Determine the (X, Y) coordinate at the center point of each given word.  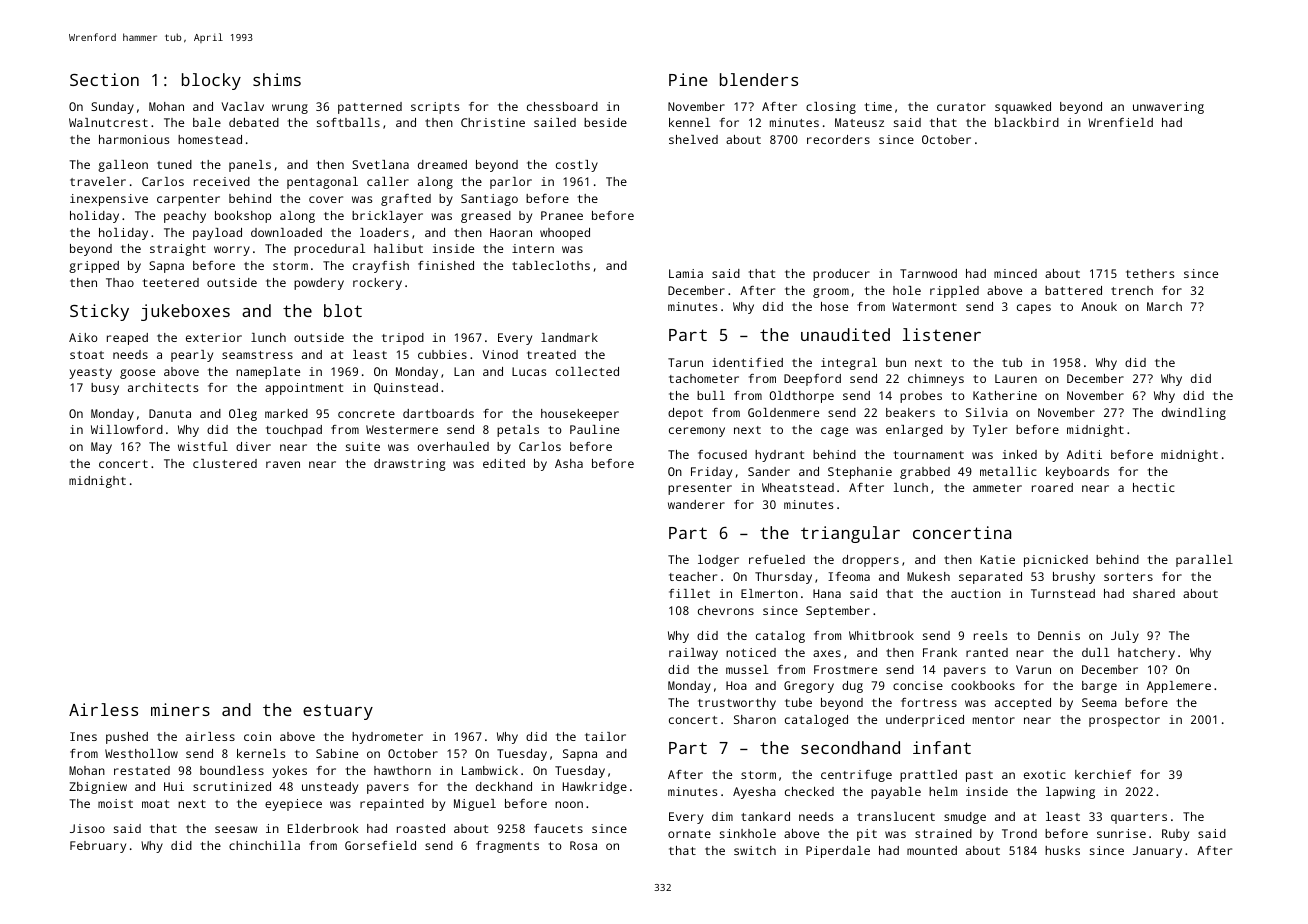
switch (755, 850)
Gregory (809, 687)
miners (180, 709)
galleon (123, 166)
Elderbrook (323, 828)
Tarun (685, 362)
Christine (493, 122)
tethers (1150, 273)
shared (1154, 593)
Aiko (83, 337)
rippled (954, 292)
